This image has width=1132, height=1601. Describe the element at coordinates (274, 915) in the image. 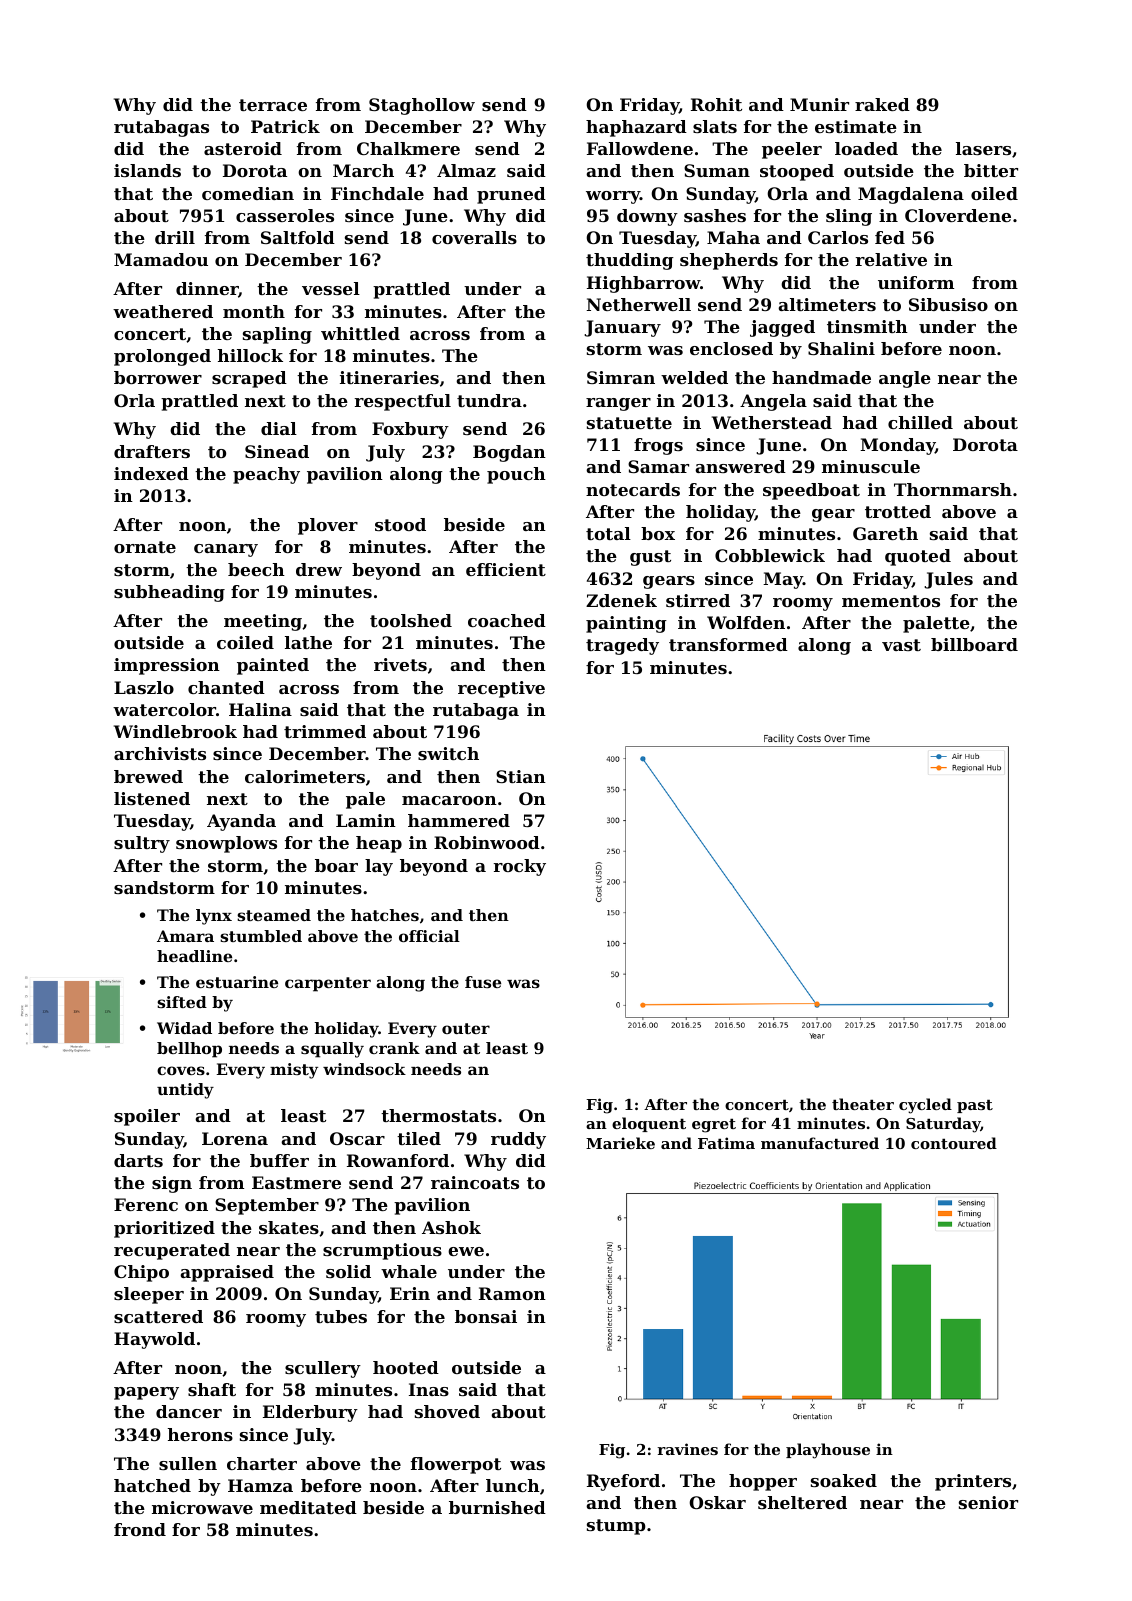

I see `steamed` at that location.
